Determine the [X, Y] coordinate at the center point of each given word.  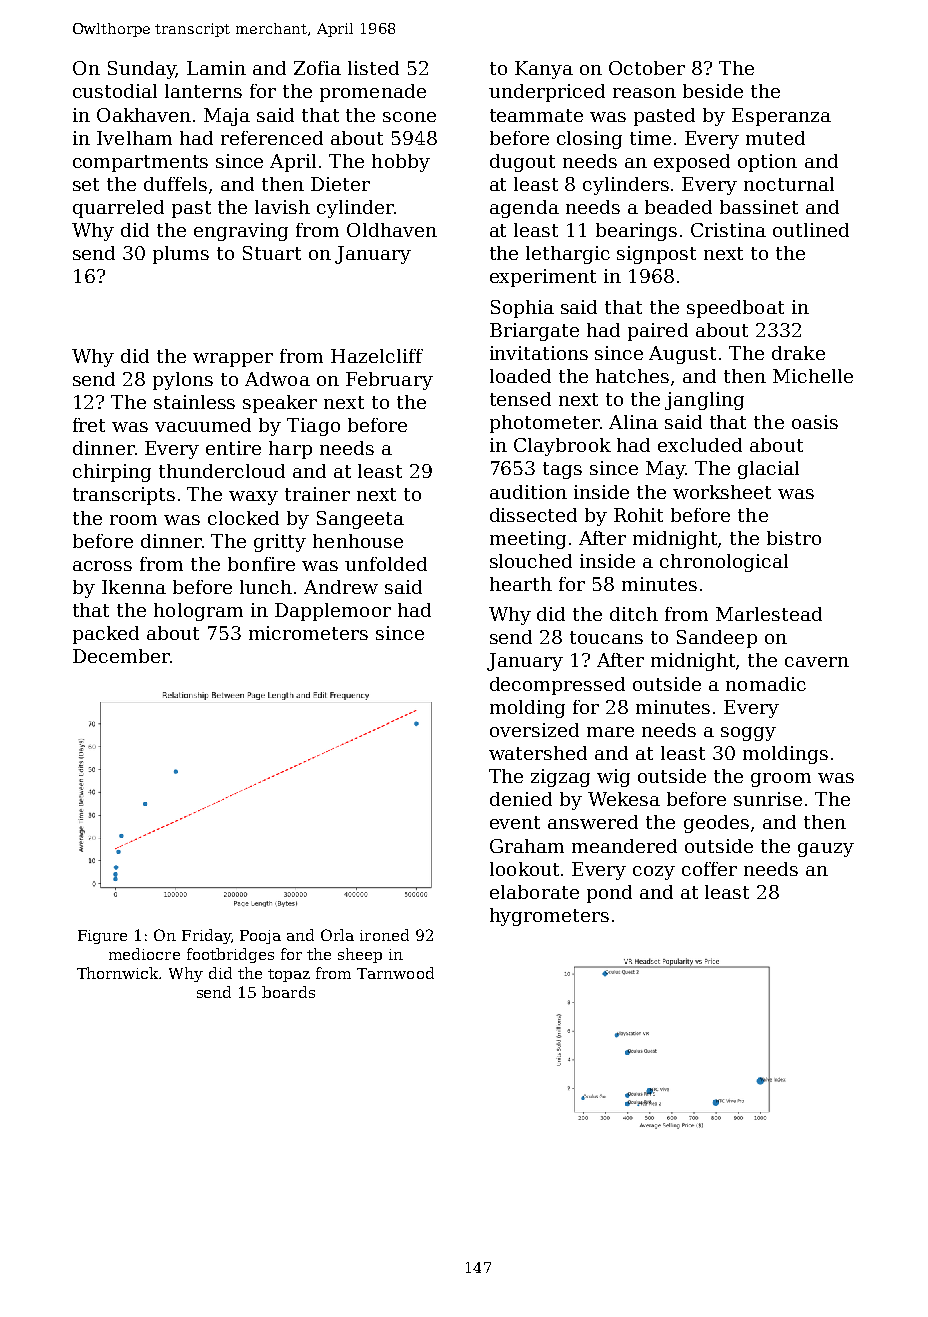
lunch [266, 587]
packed [106, 635]
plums [181, 255]
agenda [524, 209]
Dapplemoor [333, 612]
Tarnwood [395, 973]
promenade [373, 93]
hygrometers [549, 917]
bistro [794, 538]
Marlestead [769, 614]
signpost [656, 255]
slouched [531, 561]
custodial [115, 91]
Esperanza [781, 117]
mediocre [144, 954]
